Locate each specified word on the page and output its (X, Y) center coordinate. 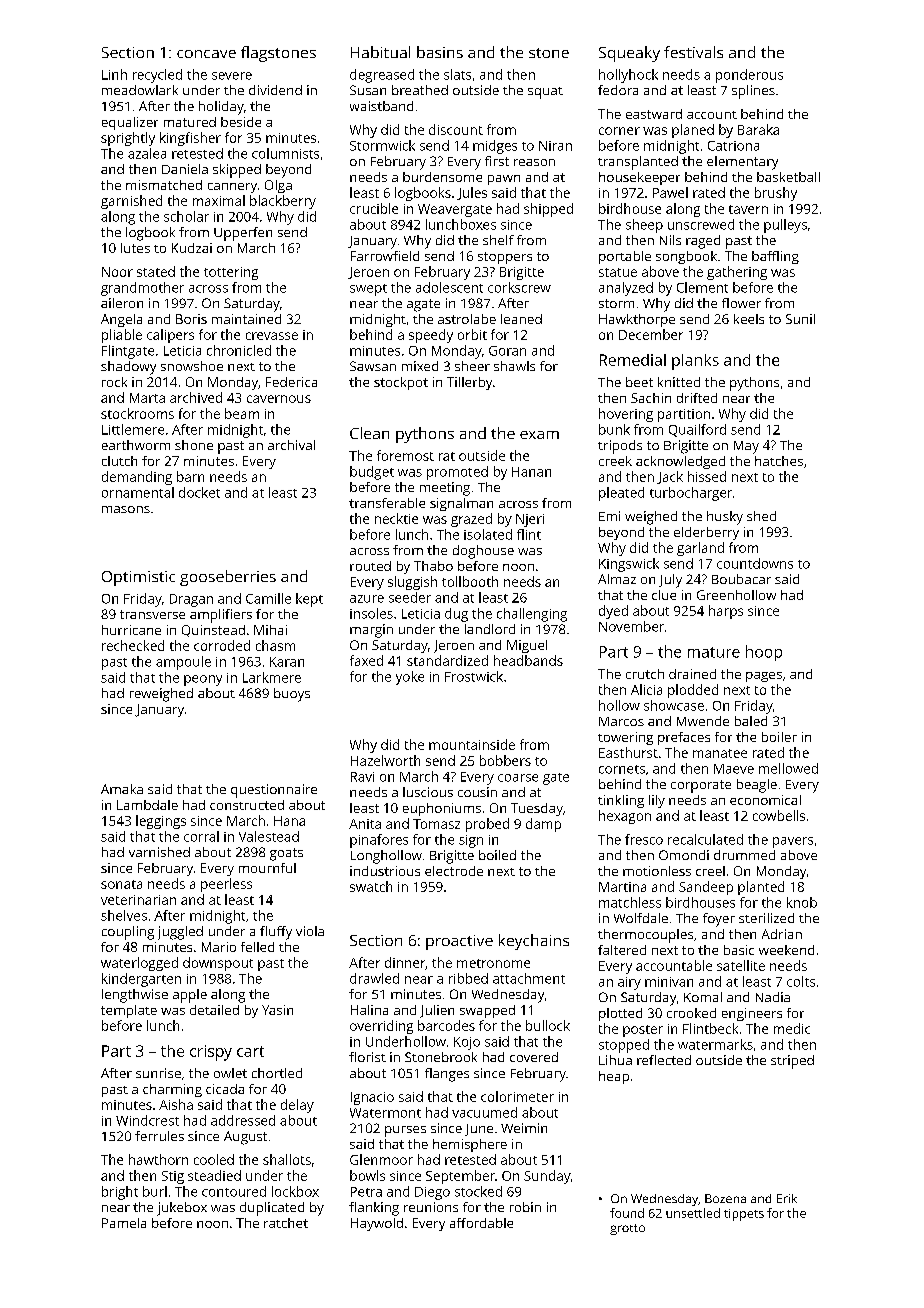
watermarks (715, 1044)
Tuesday (537, 809)
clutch (119, 461)
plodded (693, 691)
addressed (243, 1120)
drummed (744, 855)
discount (456, 129)
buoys (292, 695)
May (746, 447)
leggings (161, 822)
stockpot (401, 383)
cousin (477, 792)
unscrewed (701, 224)
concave (206, 54)
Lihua (615, 1060)
